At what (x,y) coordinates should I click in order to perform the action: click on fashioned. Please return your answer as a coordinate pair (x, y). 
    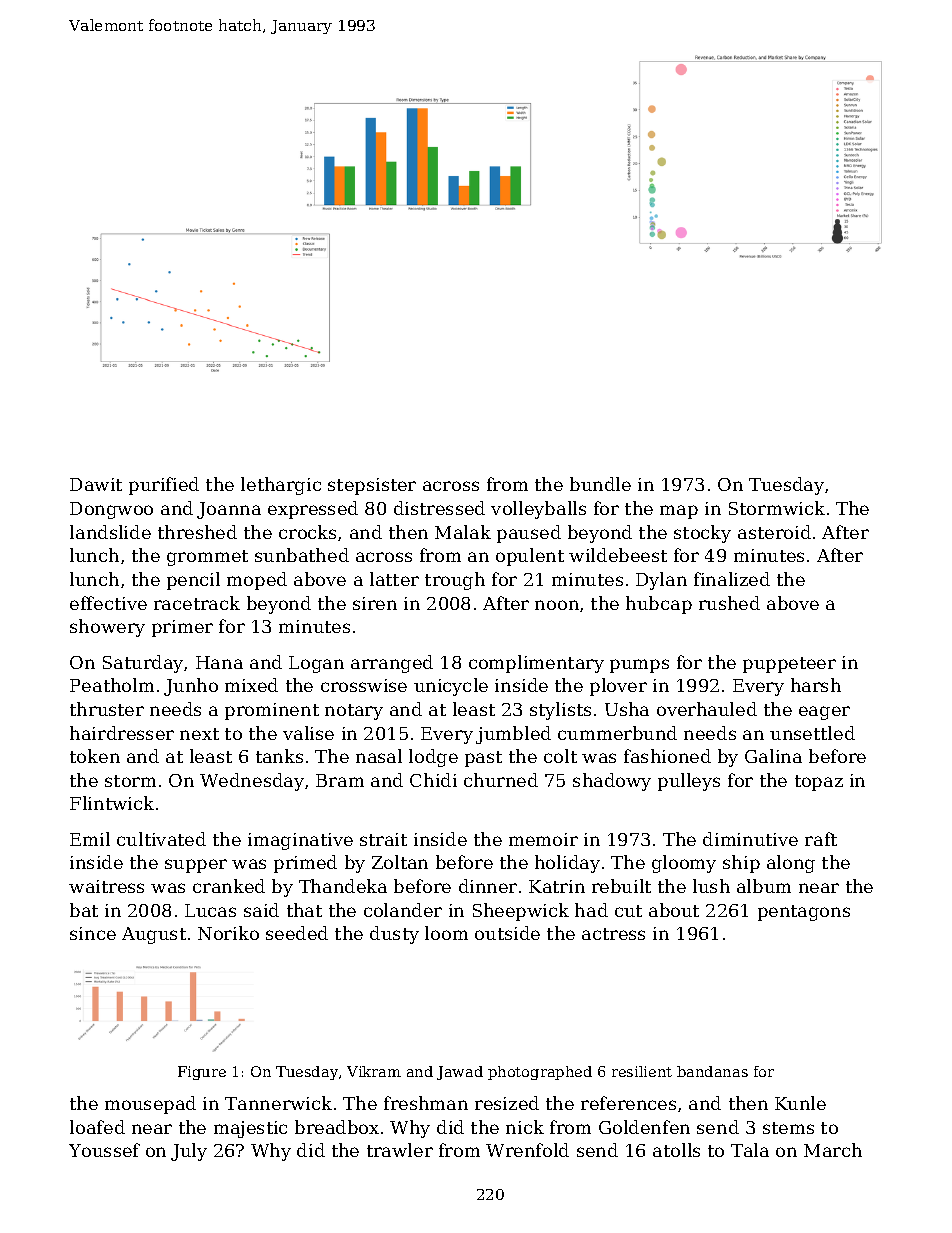
    Looking at the image, I should click on (667, 756).
